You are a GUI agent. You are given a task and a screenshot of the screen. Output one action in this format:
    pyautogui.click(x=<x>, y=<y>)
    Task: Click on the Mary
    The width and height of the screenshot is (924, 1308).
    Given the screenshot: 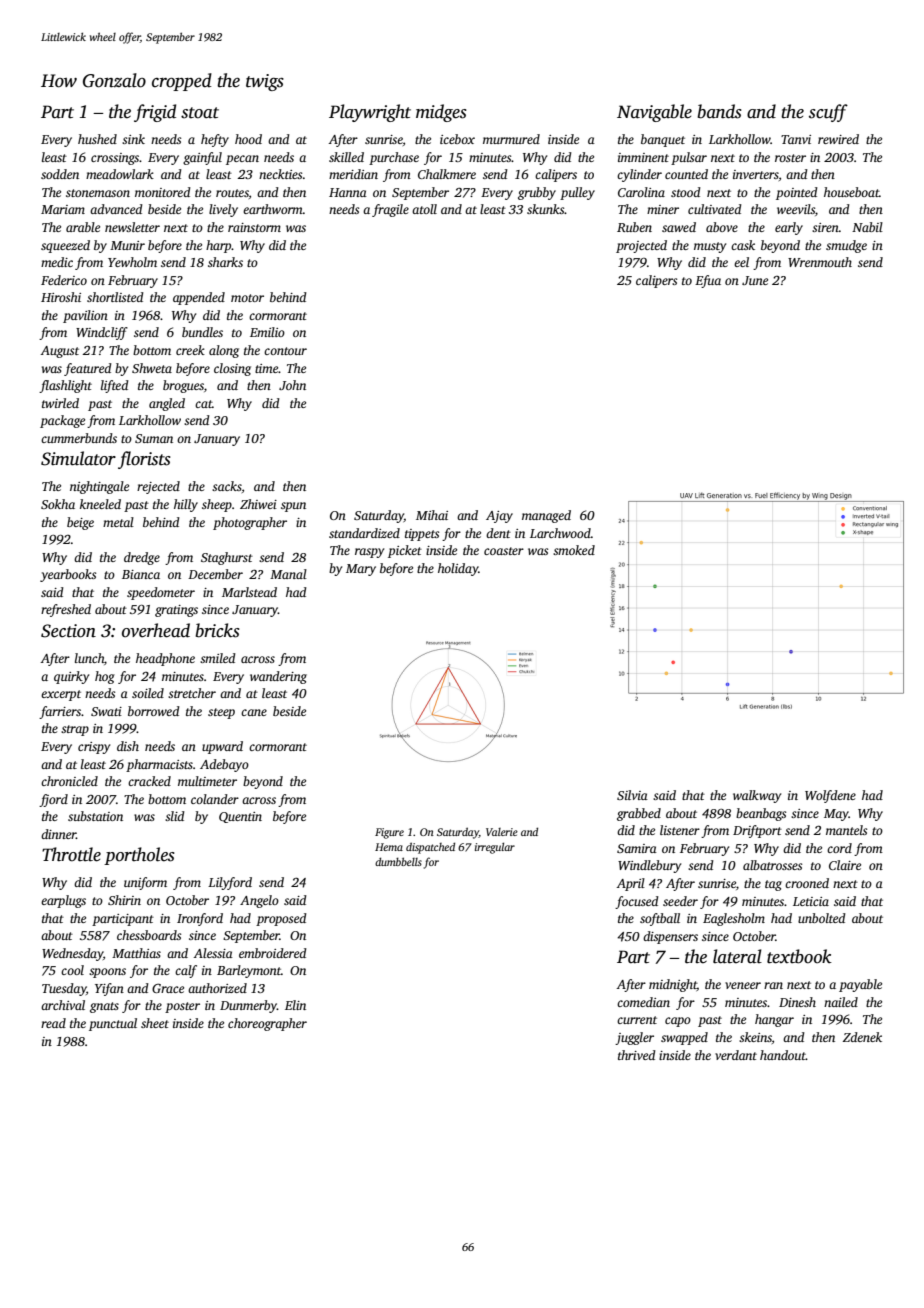 What is the action you would take?
    pyautogui.click(x=361, y=570)
